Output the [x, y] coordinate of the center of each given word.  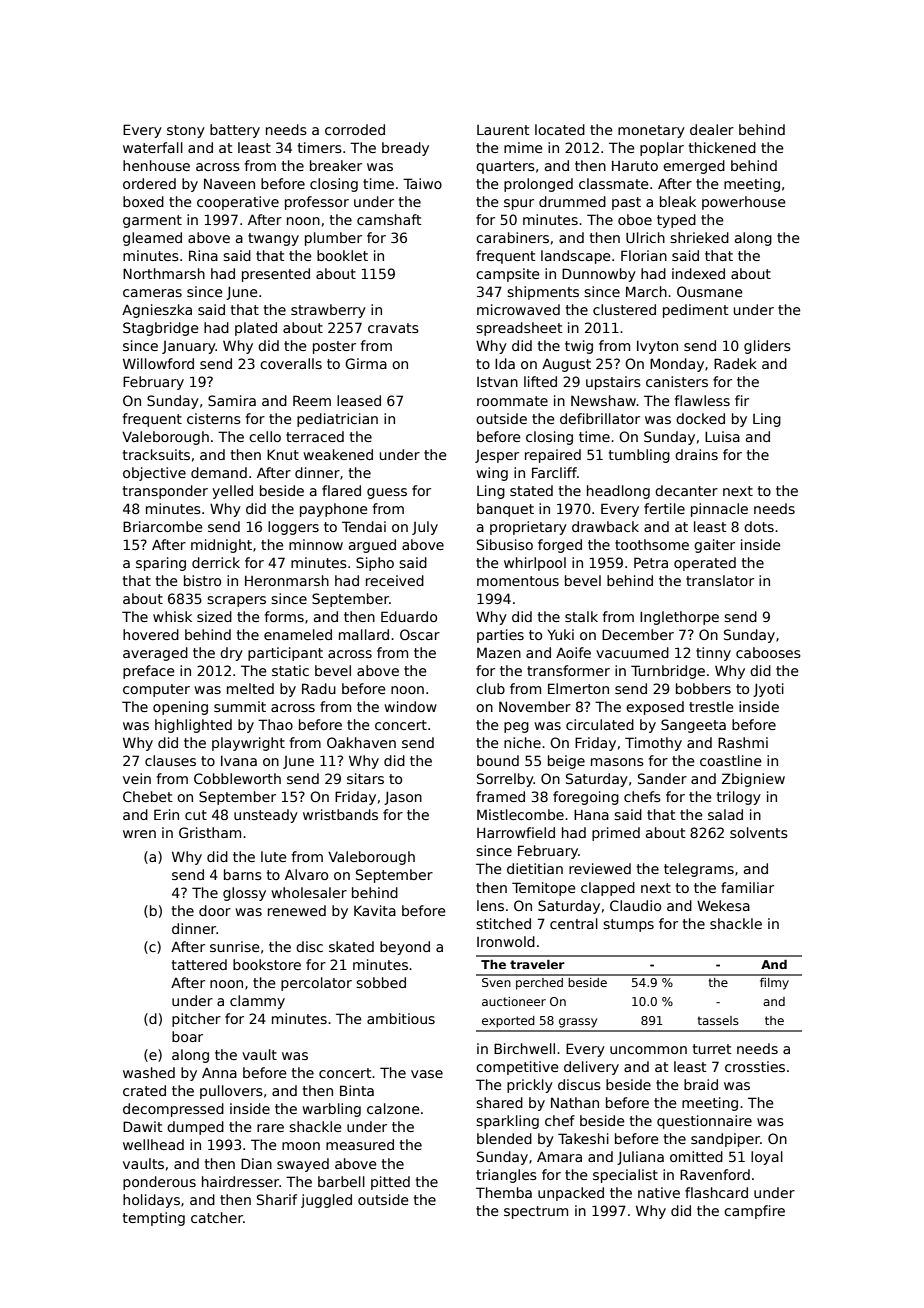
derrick [216, 562]
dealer [712, 129]
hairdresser [240, 1181]
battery [235, 131]
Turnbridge [668, 672]
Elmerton [578, 688]
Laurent [503, 130]
